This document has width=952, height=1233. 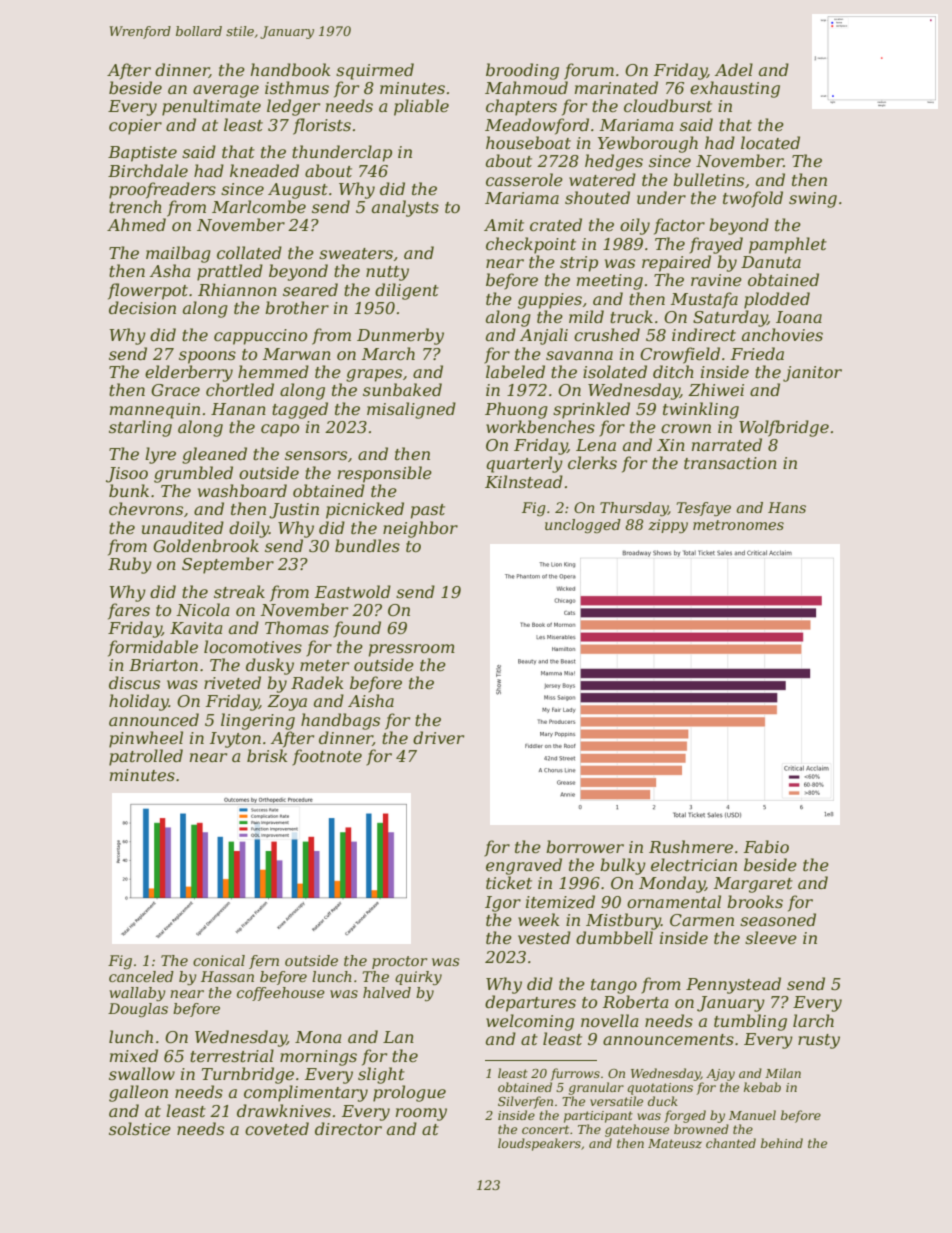 I want to click on driver, so click(x=438, y=737).
